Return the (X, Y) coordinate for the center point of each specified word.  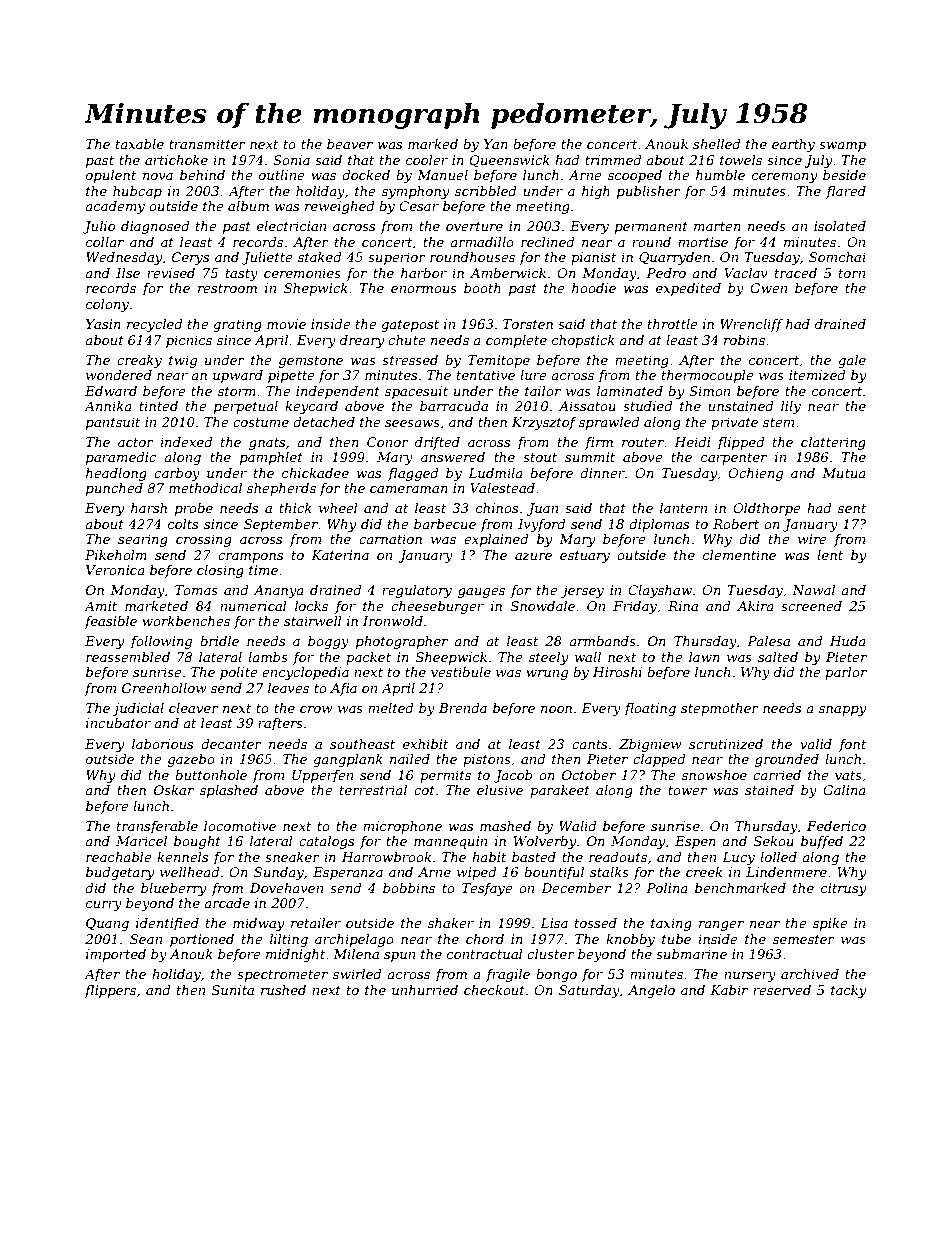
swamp (842, 147)
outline (282, 175)
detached (324, 422)
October (589, 775)
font (852, 745)
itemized (817, 375)
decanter (231, 744)
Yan (496, 144)
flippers (110, 991)
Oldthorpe (767, 509)
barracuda (454, 406)
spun (399, 957)
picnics (189, 341)
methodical (205, 488)
